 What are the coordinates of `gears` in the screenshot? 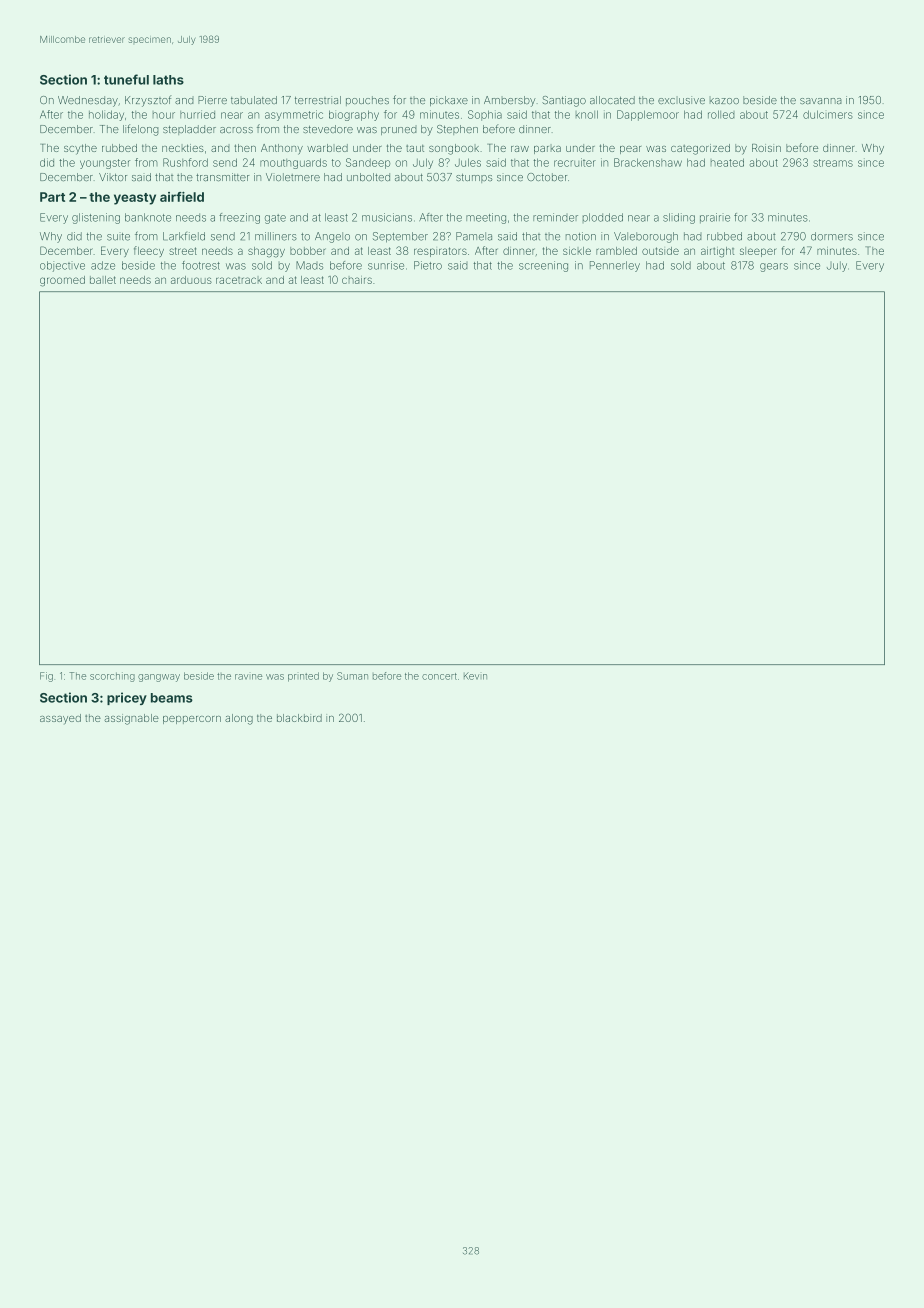 It's located at (774, 267).
